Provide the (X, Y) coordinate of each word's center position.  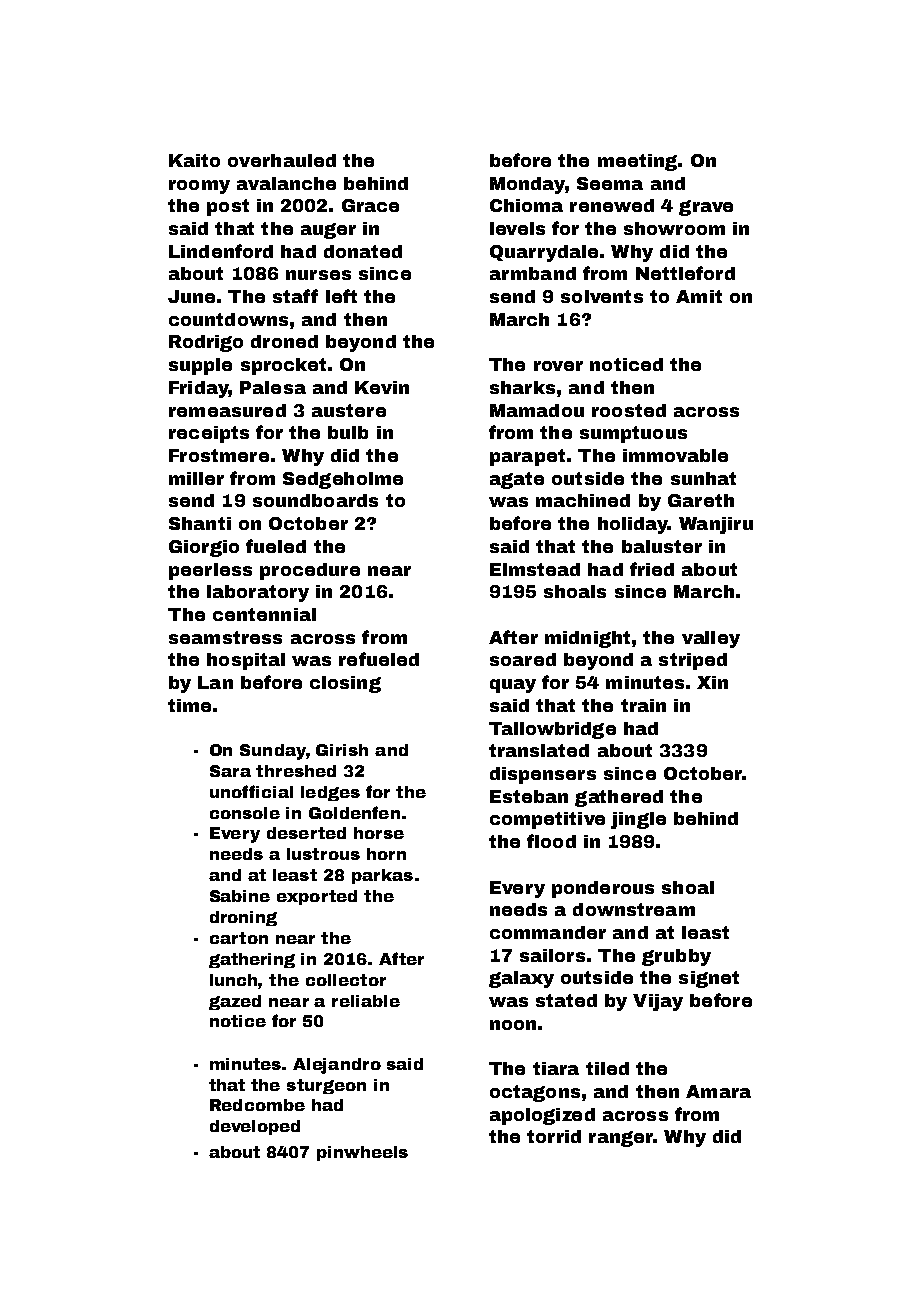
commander (548, 932)
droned (284, 341)
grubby (676, 957)
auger (328, 231)
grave (706, 208)
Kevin (382, 387)
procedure (310, 571)
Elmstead (535, 569)
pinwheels (362, 1153)
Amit (699, 296)
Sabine (240, 896)
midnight (587, 639)
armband (533, 273)
